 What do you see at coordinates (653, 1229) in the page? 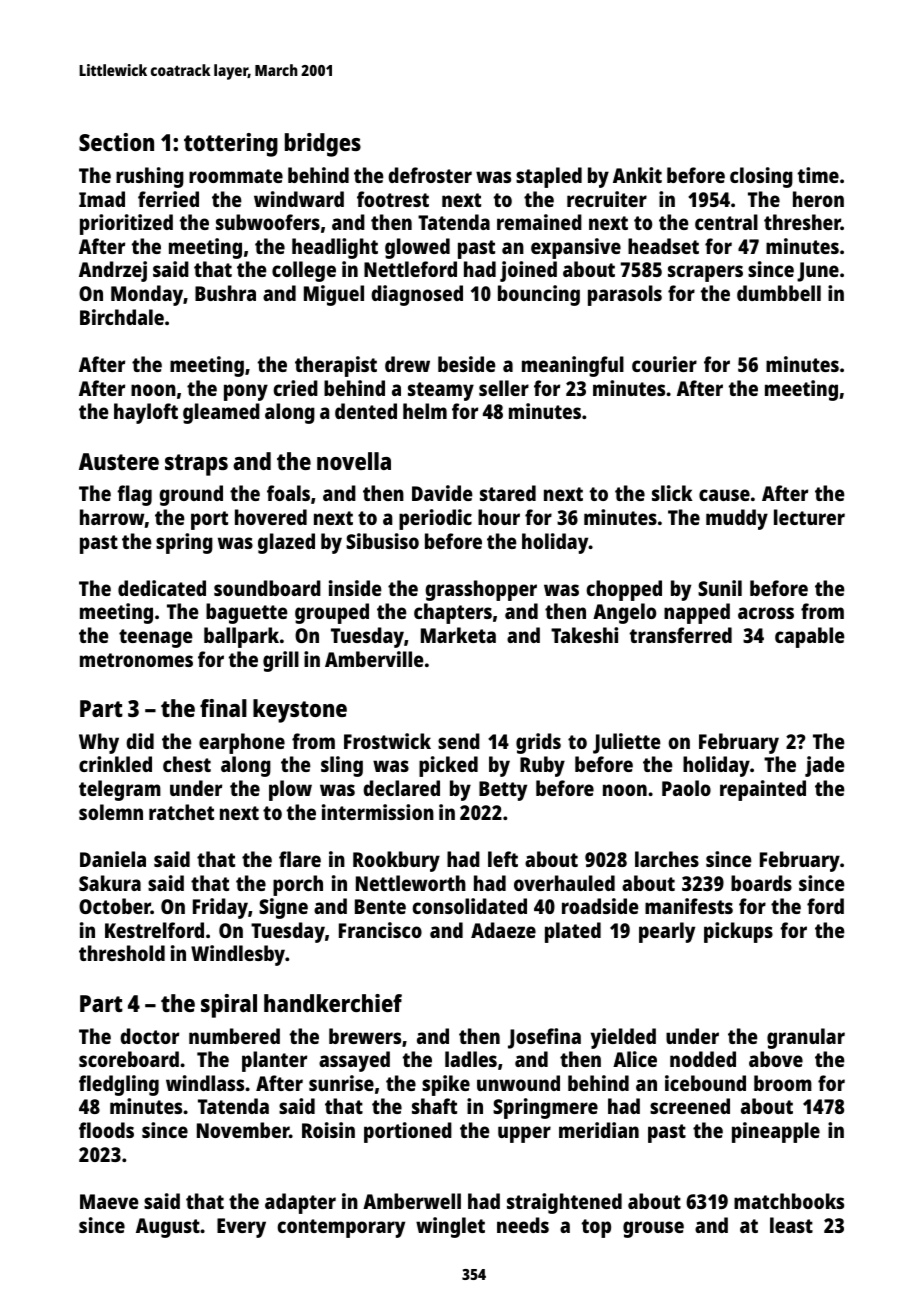
I see `grouse` at bounding box center [653, 1229].
